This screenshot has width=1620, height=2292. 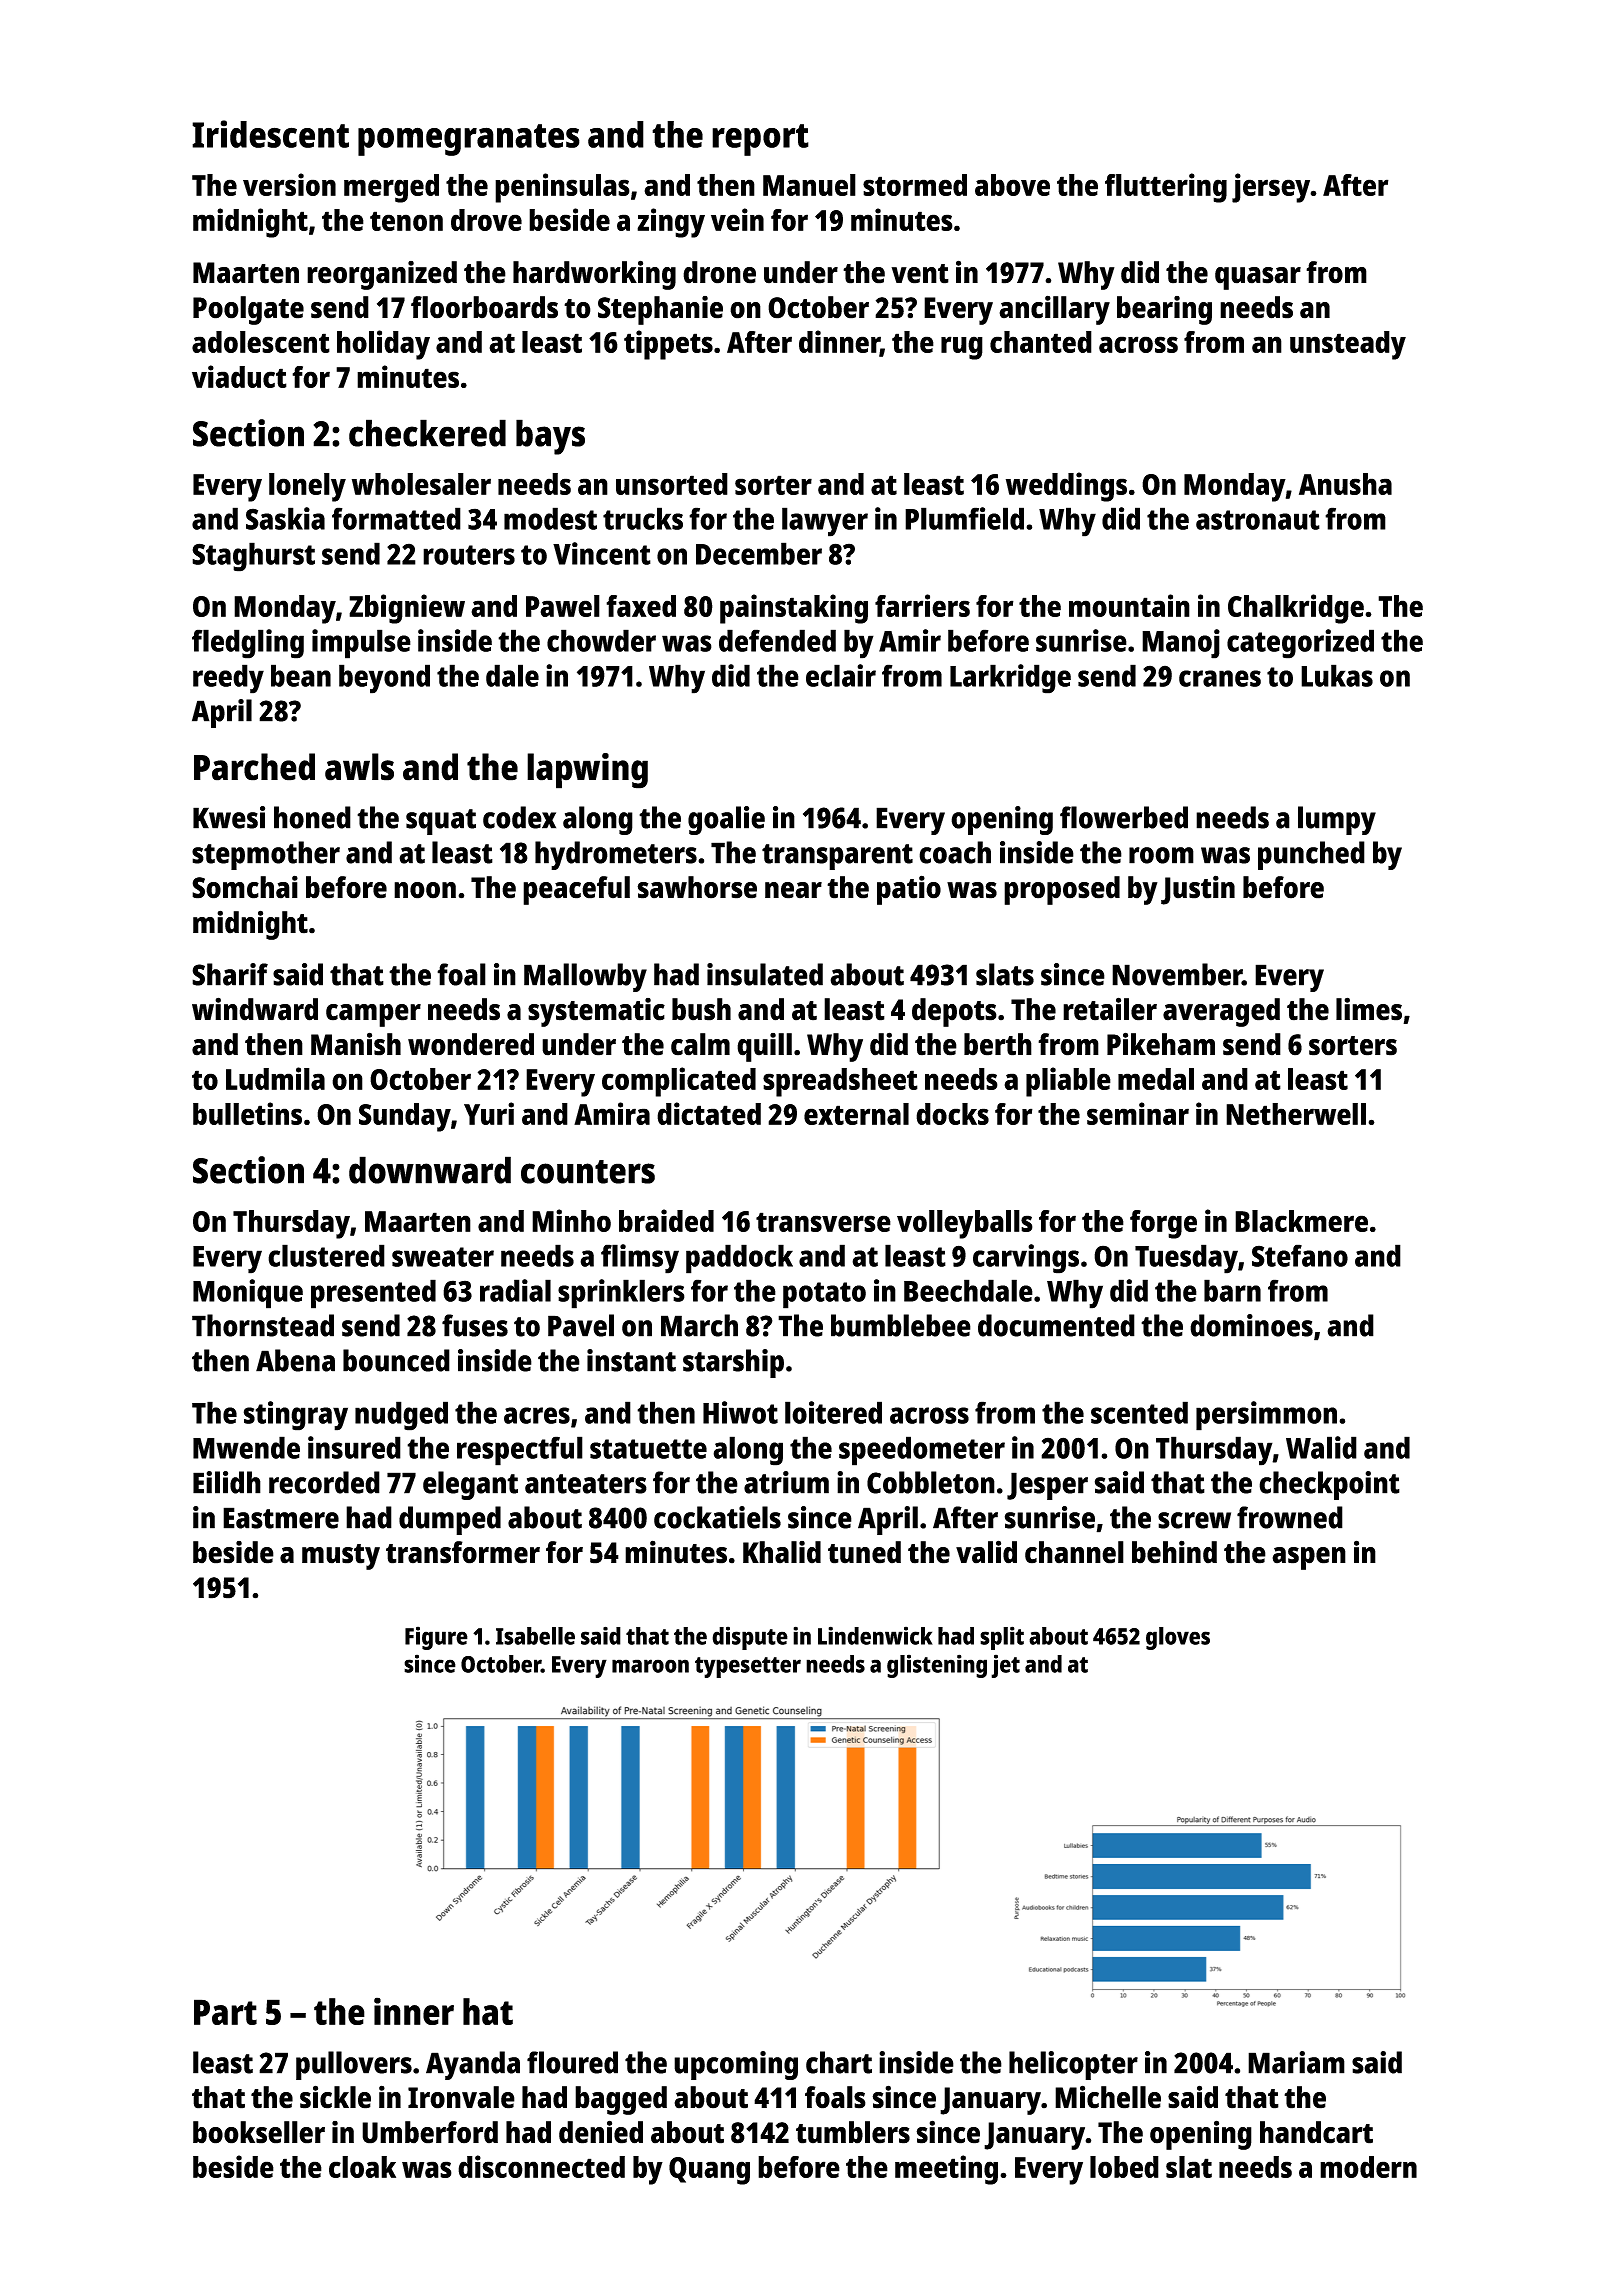 I want to click on near, so click(x=793, y=890).
